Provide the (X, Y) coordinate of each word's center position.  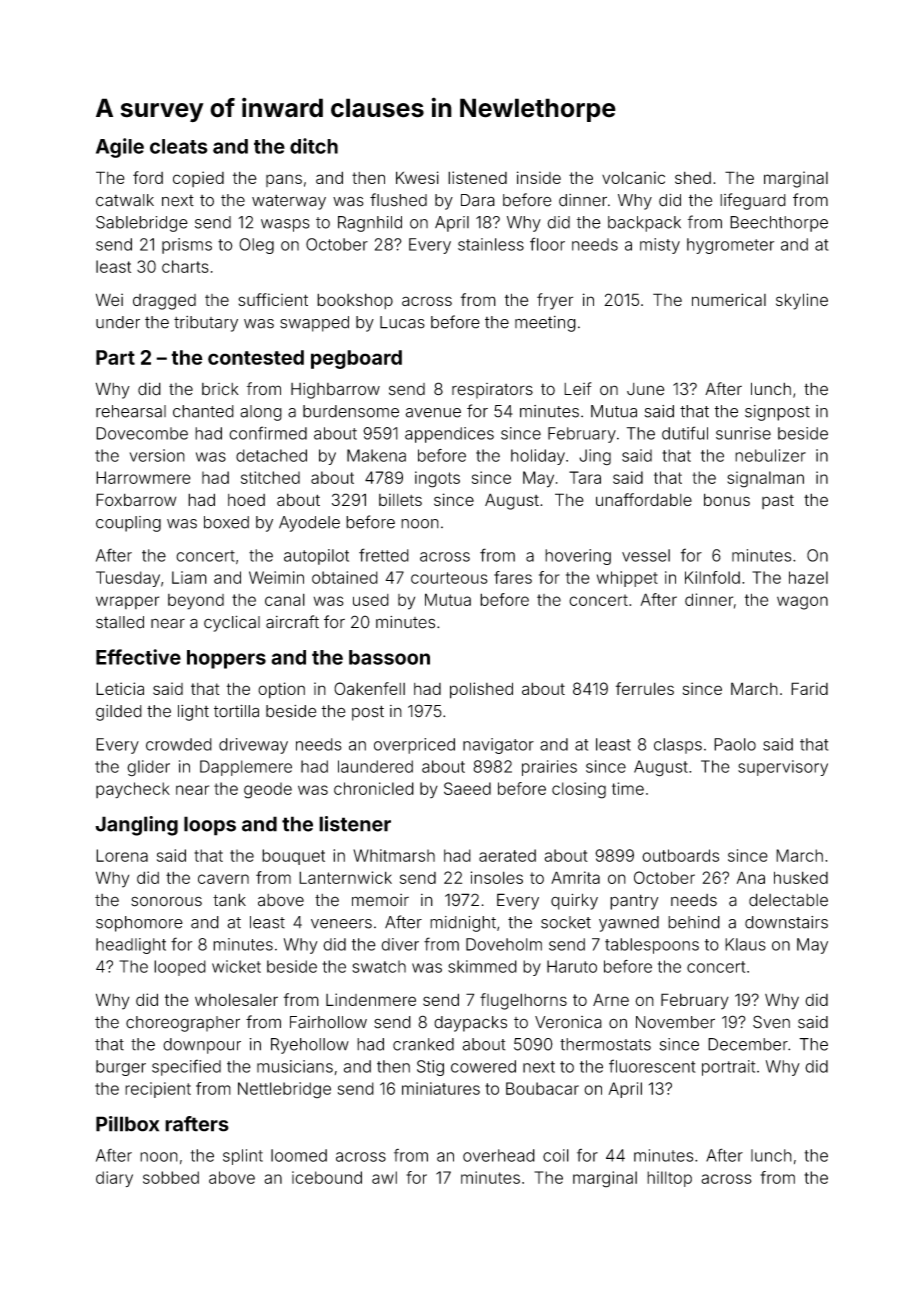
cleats (179, 146)
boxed (226, 522)
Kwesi (417, 177)
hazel (808, 577)
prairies (549, 768)
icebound (327, 1177)
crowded (179, 744)
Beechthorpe (779, 224)
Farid (809, 688)
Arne (611, 999)
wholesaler (236, 999)
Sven (771, 1022)
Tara (585, 477)
